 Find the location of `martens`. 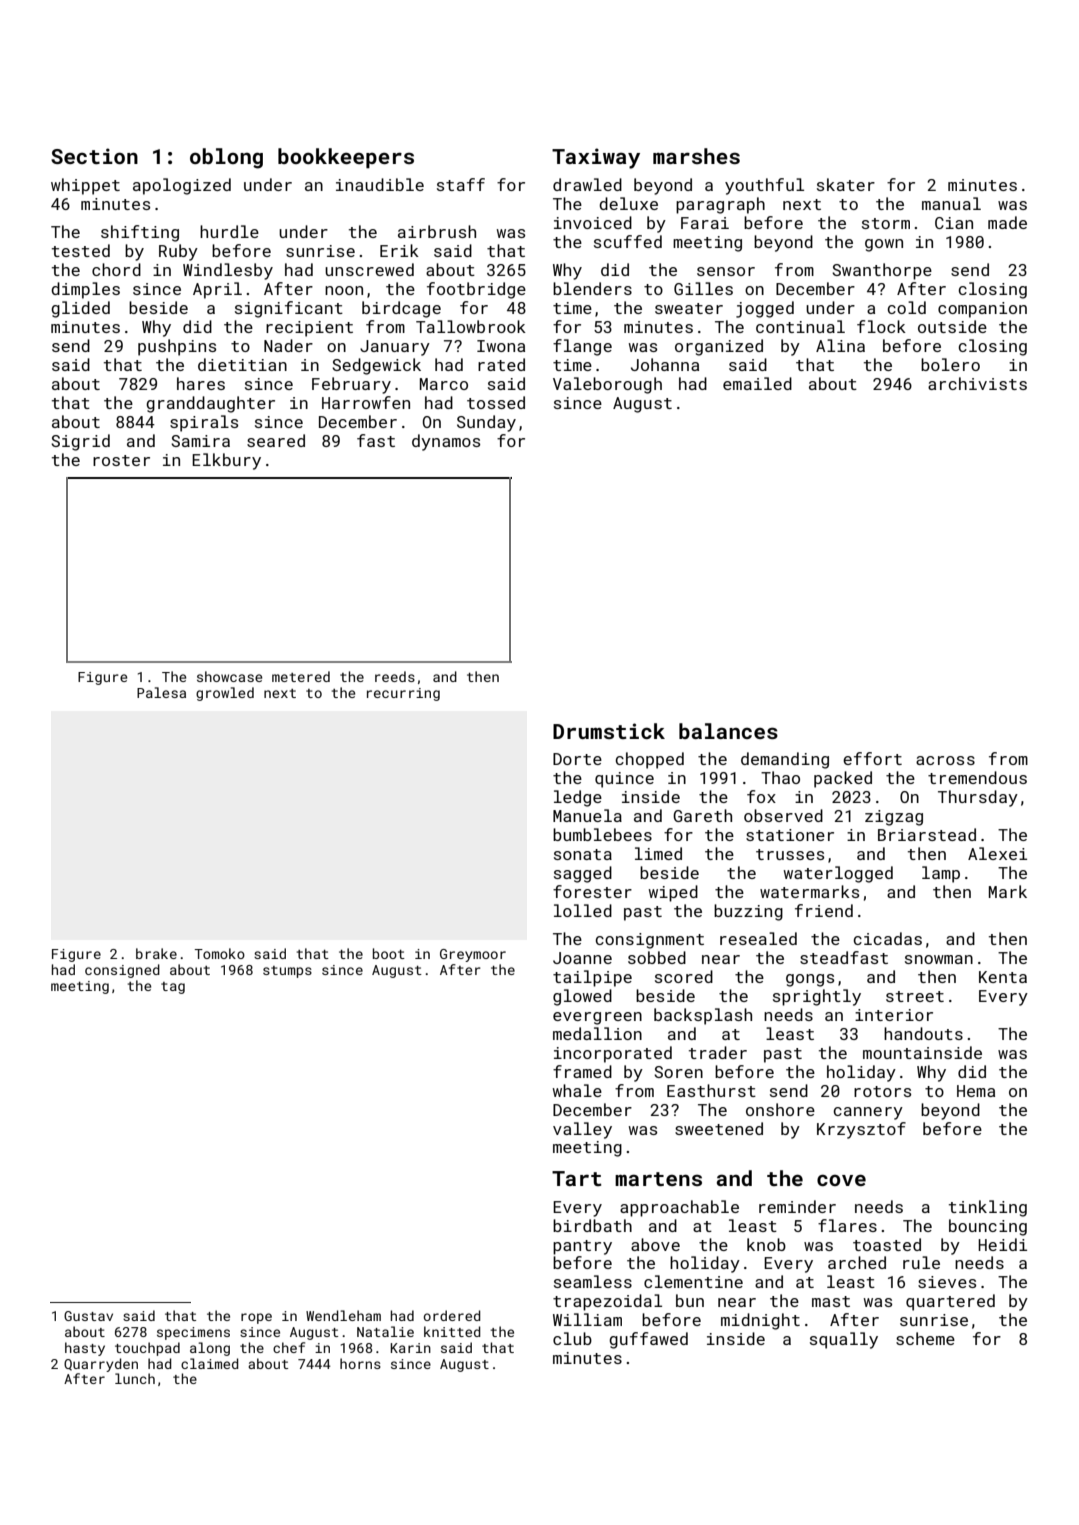

martens is located at coordinates (658, 1179).
